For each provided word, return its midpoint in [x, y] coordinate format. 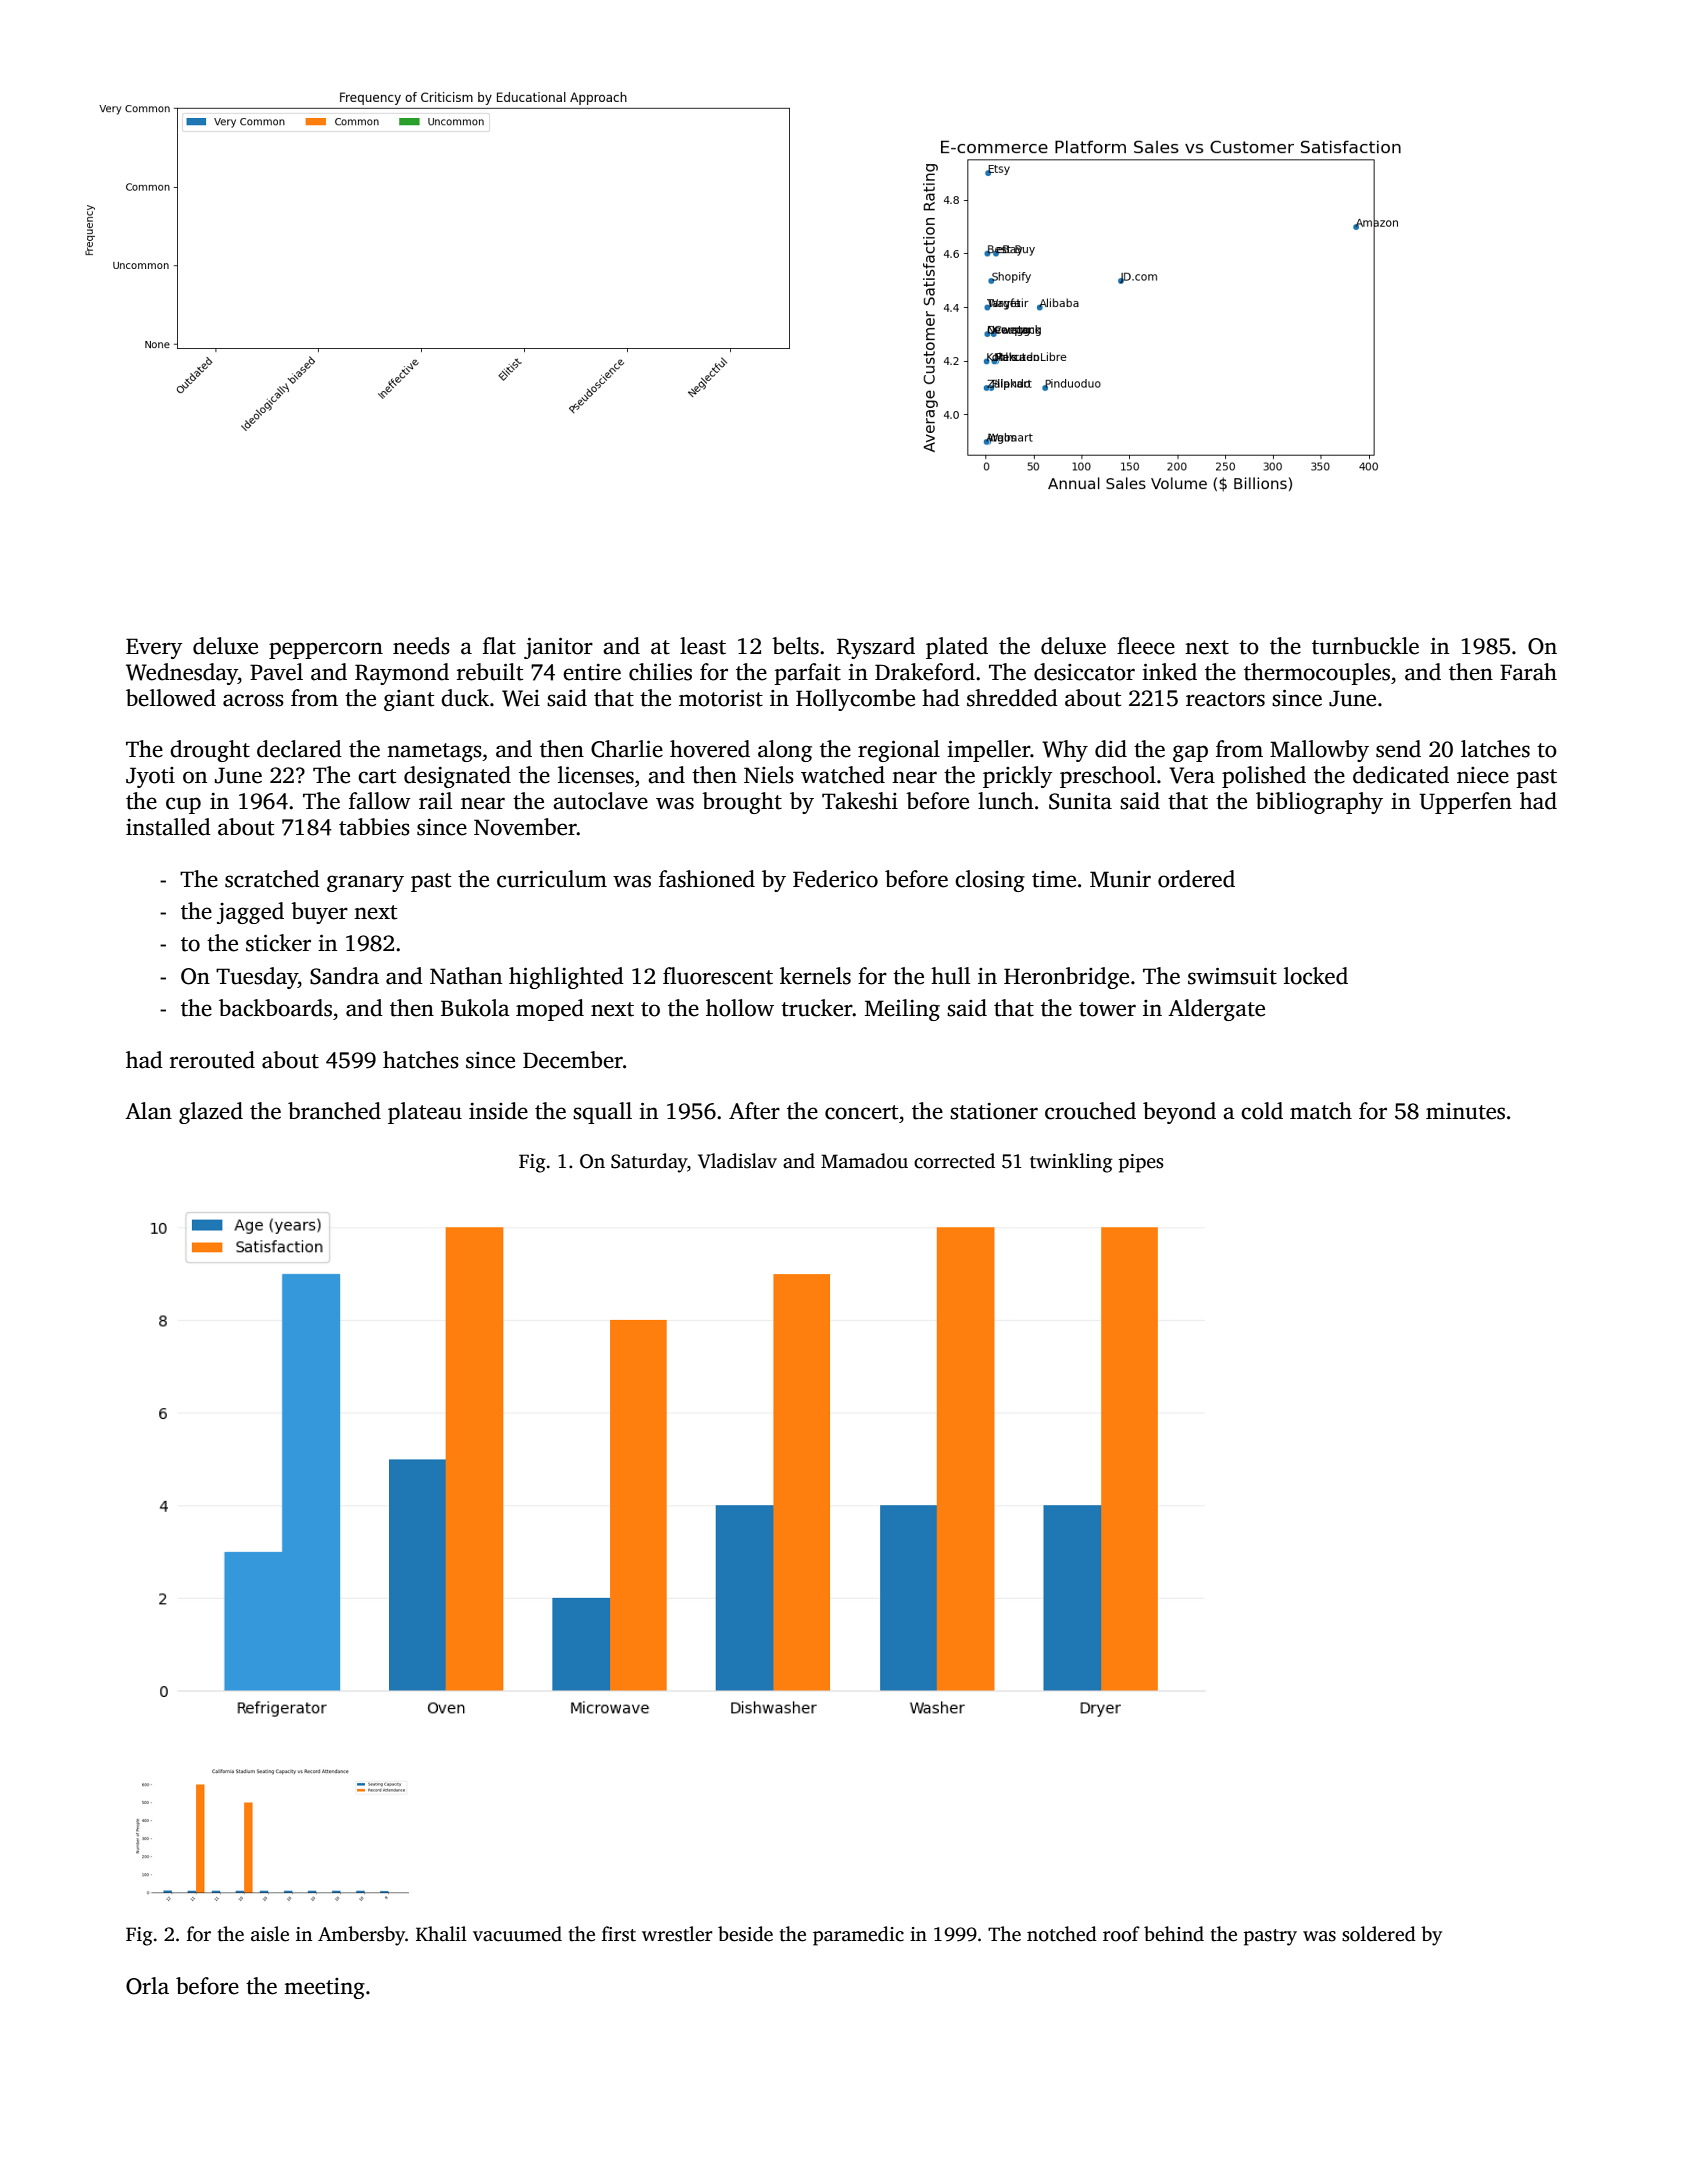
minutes [1465, 1111]
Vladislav [737, 1161]
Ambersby [361, 1936]
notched [1062, 1934]
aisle [270, 1934]
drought [210, 751]
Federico [835, 879]
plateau [425, 1113]
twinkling [1071, 1163]
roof [1121, 1934]
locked [1316, 976]
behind [1174, 1934]
